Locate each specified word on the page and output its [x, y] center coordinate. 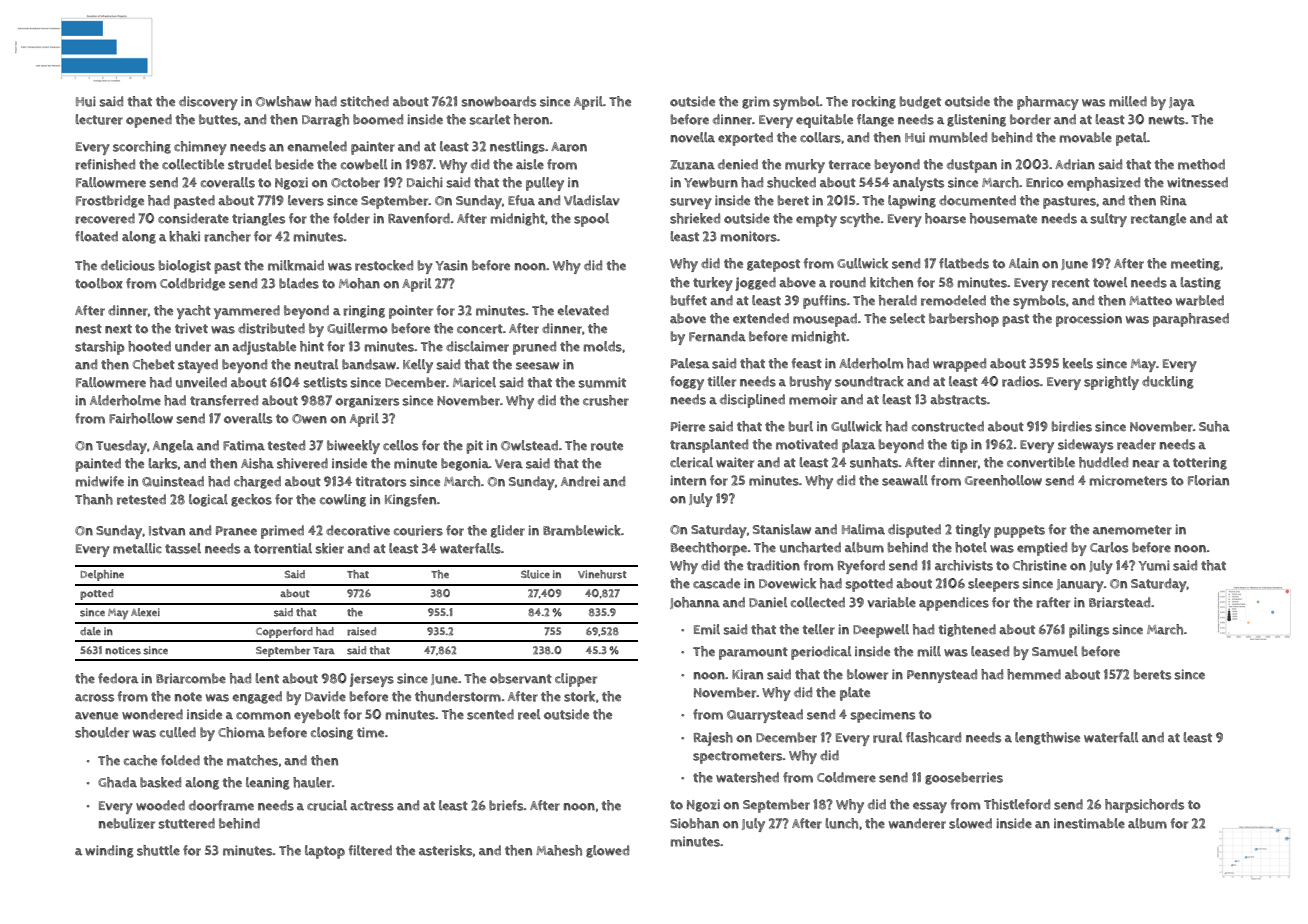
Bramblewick [582, 530]
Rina [1173, 200]
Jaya [1182, 103]
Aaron [569, 147]
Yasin [451, 265]
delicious [128, 265]
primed [282, 532]
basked [160, 782]
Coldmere [846, 777]
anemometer [1132, 530]
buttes [218, 119]
